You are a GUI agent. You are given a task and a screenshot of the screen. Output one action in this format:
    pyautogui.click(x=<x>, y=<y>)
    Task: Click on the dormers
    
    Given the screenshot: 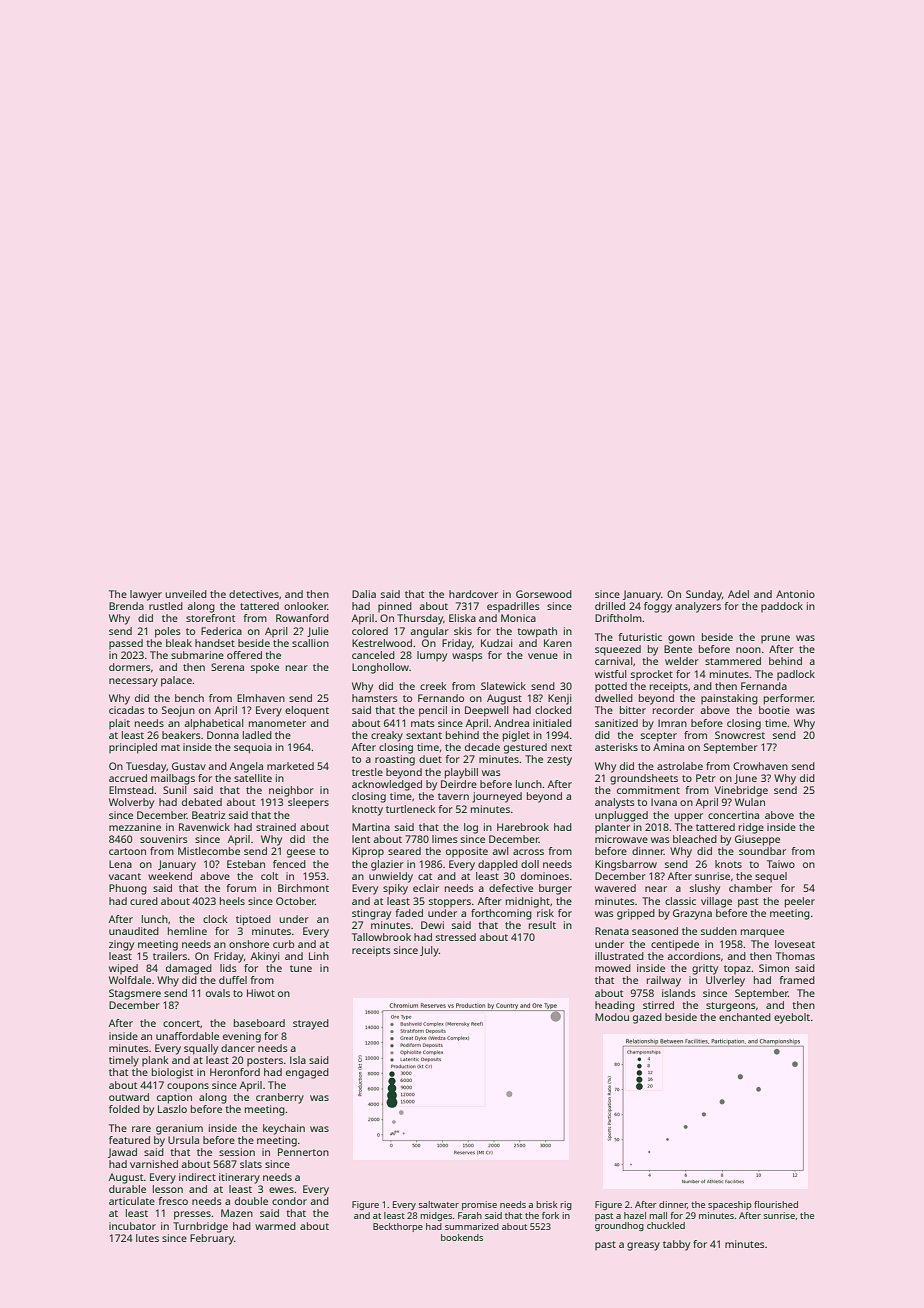 What is the action you would take?
    pyautogui.click(x=130, y=667)
